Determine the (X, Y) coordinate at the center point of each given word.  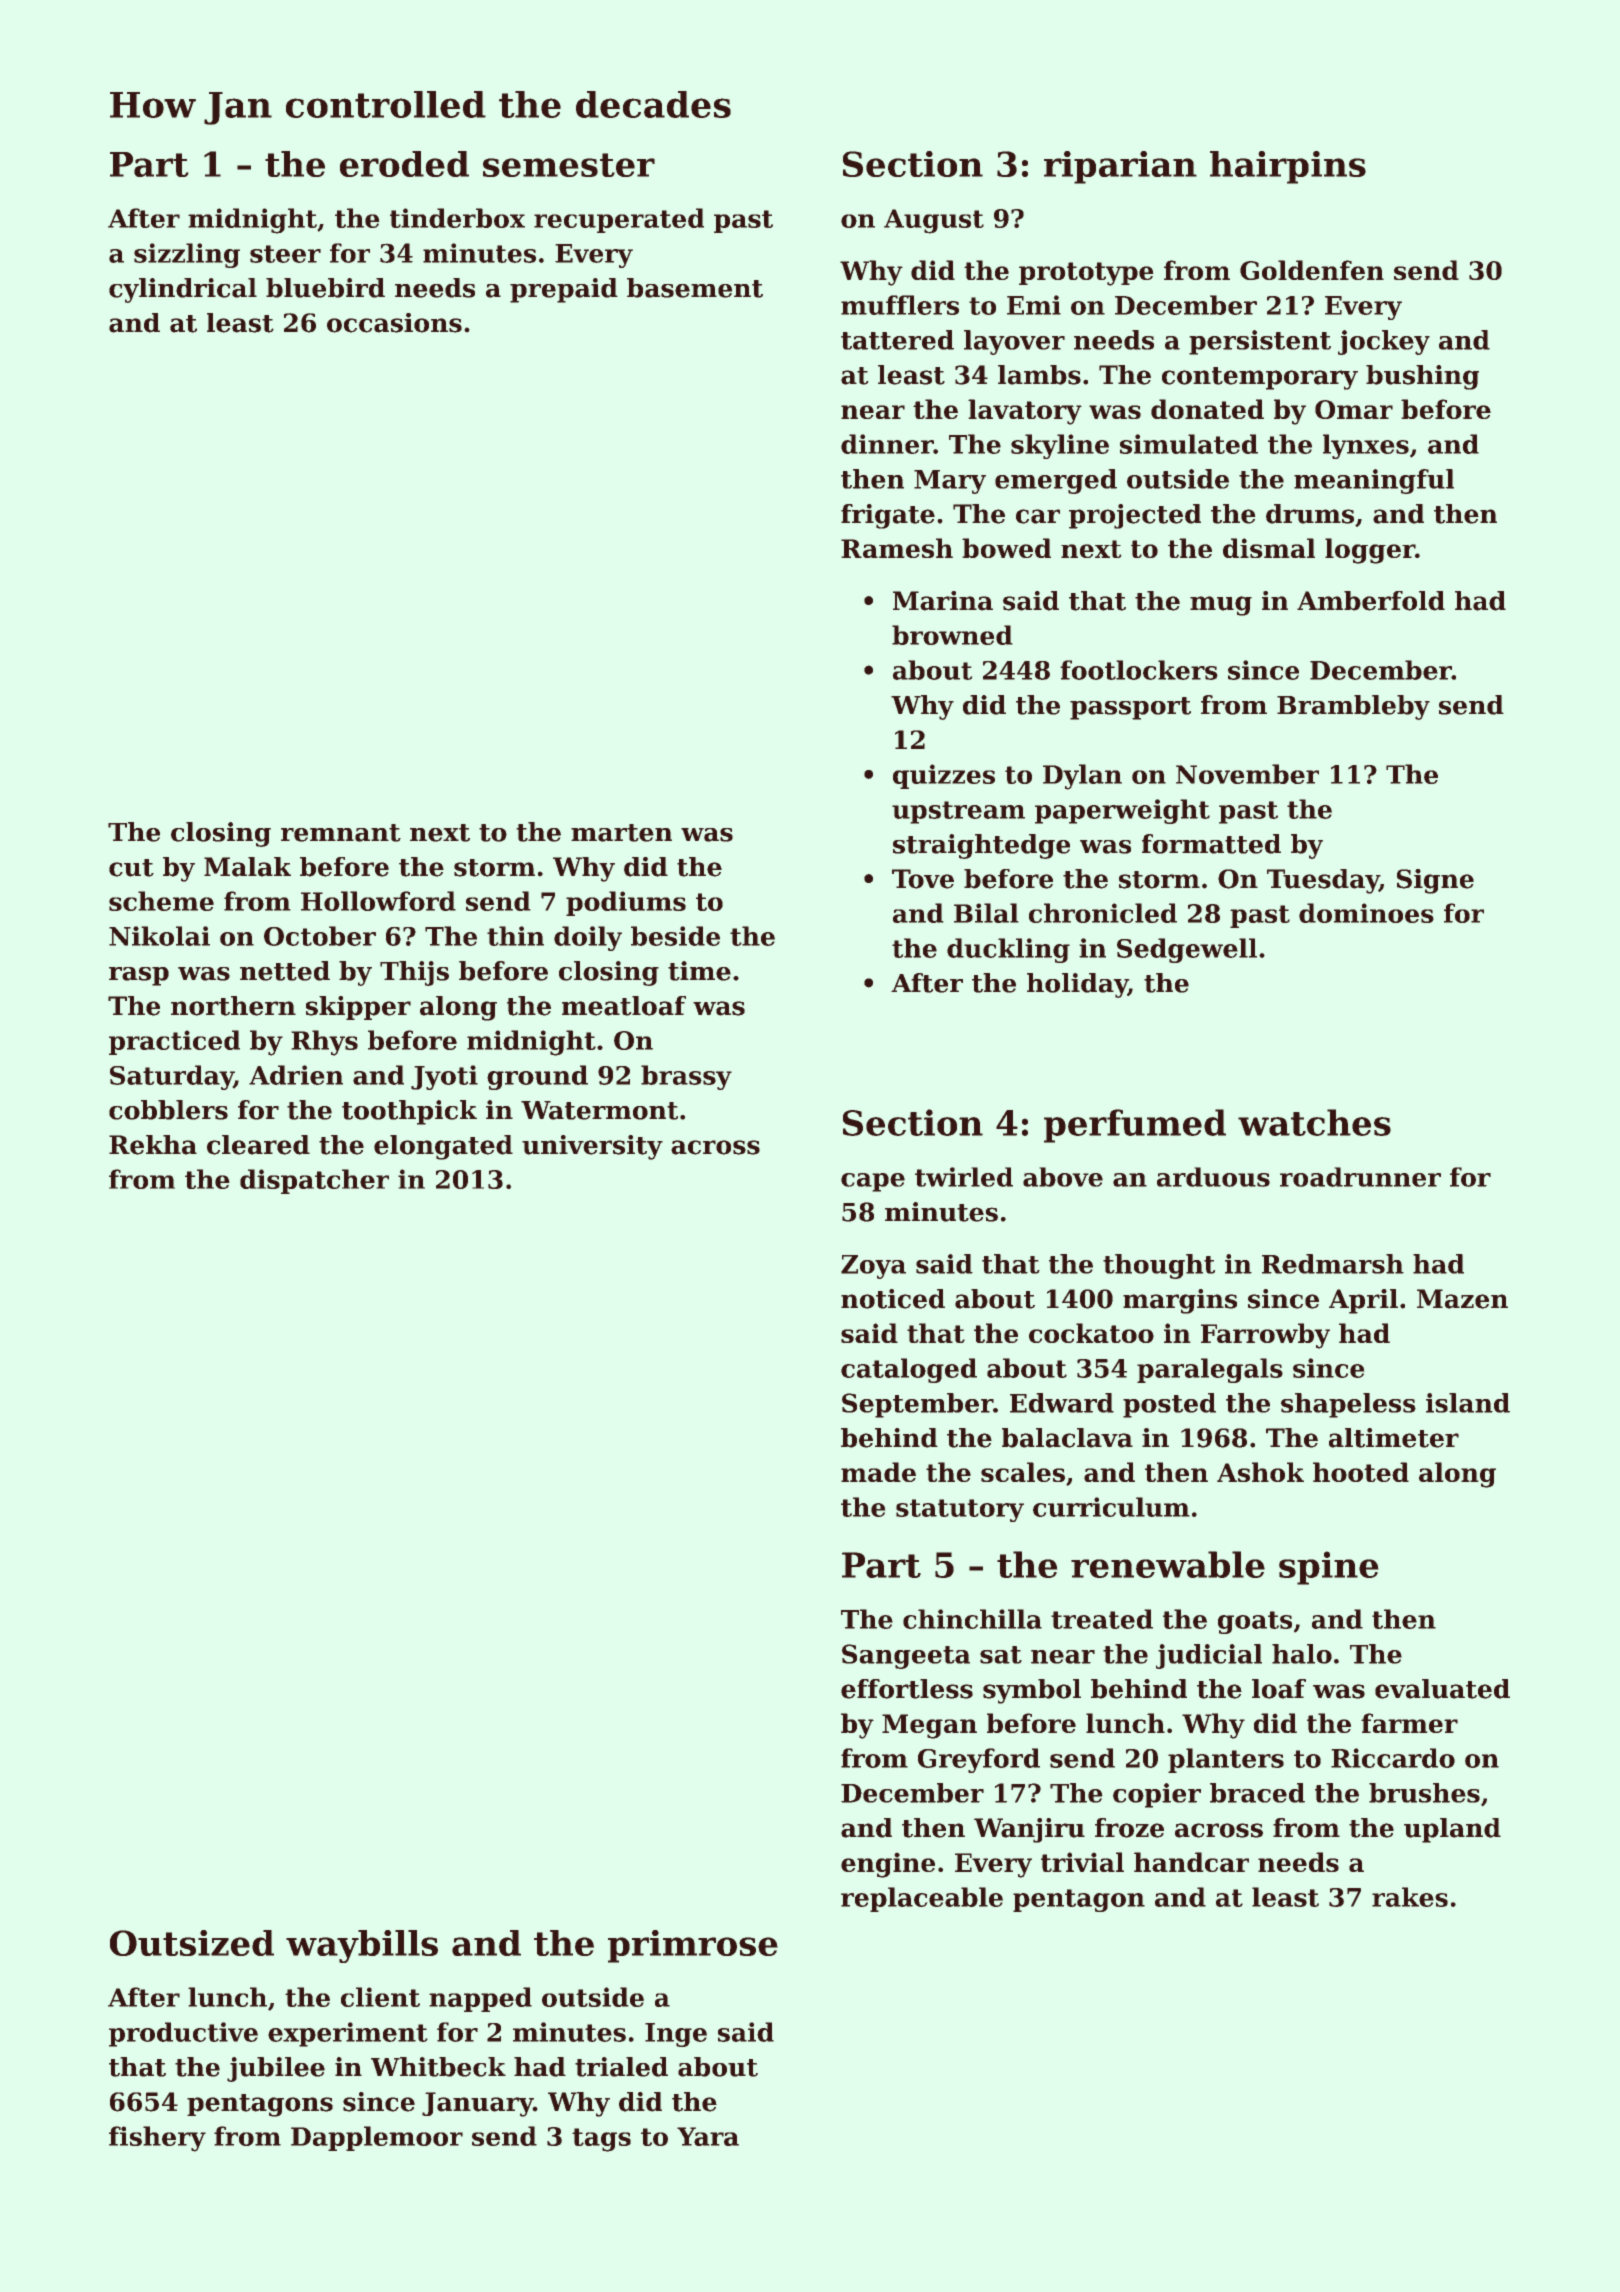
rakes (1410, 1897)
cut (131, 868)
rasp (139, 976)
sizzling (187, 255)
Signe (1435, 881)
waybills (362, 1946)
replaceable (922, 1899)
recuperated (619, 220)
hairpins (1288, 167)
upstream (958, 812)
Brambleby (1353, 707)
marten (621, 833)
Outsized (192, 1943)
